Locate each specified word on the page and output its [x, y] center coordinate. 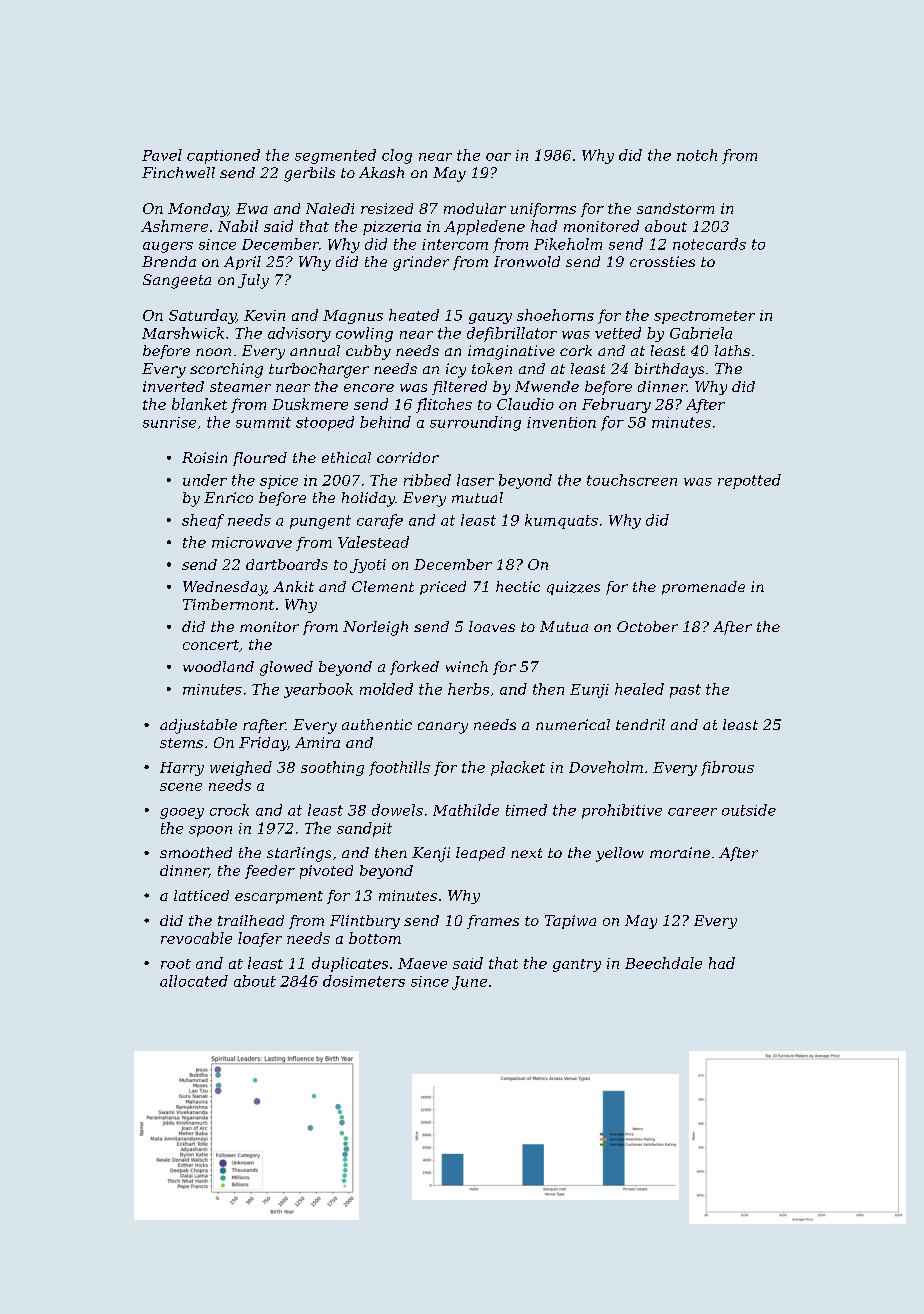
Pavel [162, 155]
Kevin [264, 315]
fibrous [727, 768]
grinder [421, 263]
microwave [252, 542]
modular [475, 208]
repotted [749, 481]
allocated [194, 981]
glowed [286, 668]
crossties [662, 261]
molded [386, 689]
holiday [368, 499]
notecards [709, 244]
